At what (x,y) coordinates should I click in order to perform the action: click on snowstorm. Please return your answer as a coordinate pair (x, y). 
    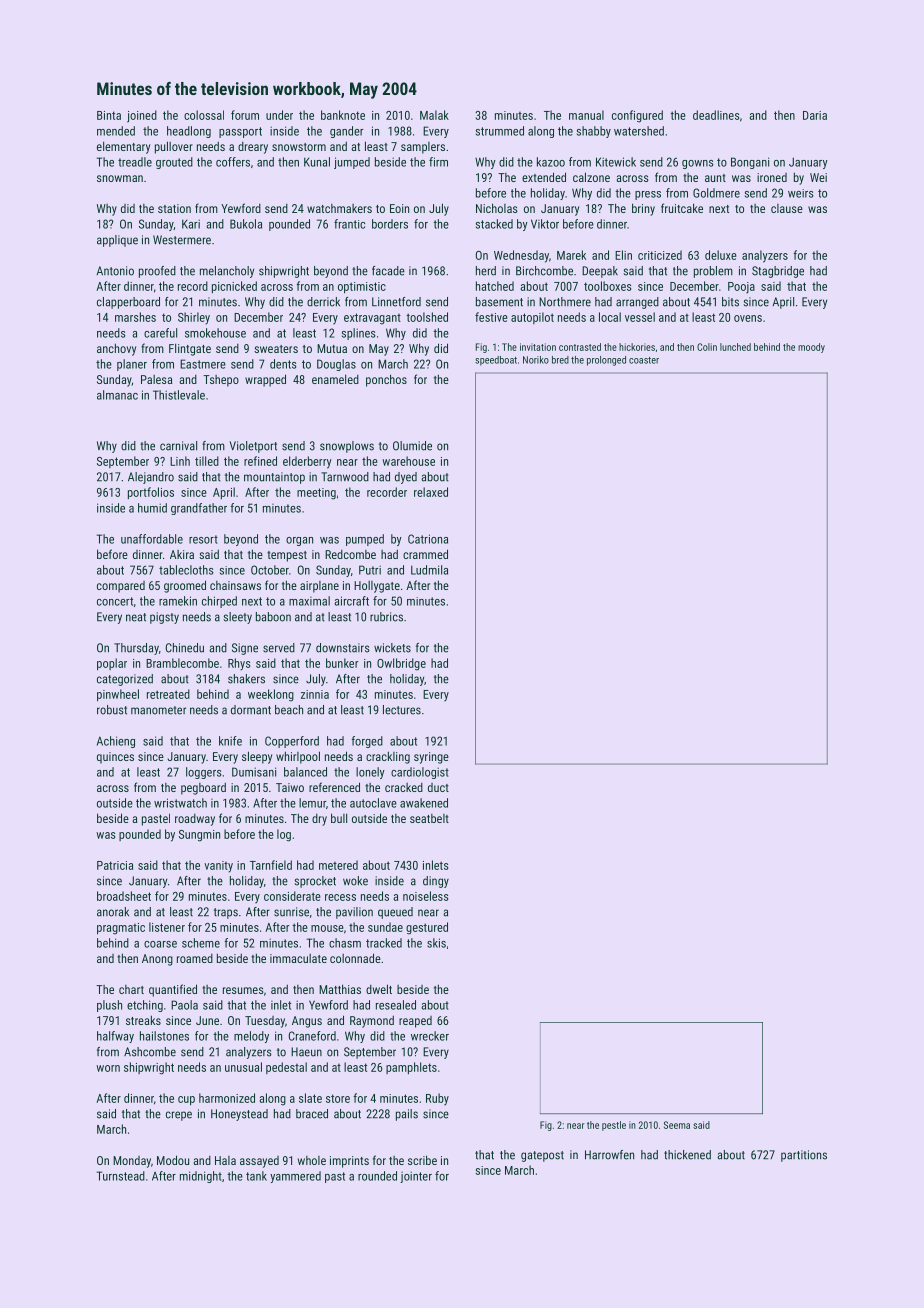
    Looking at the image, I should click on (299, 147).
